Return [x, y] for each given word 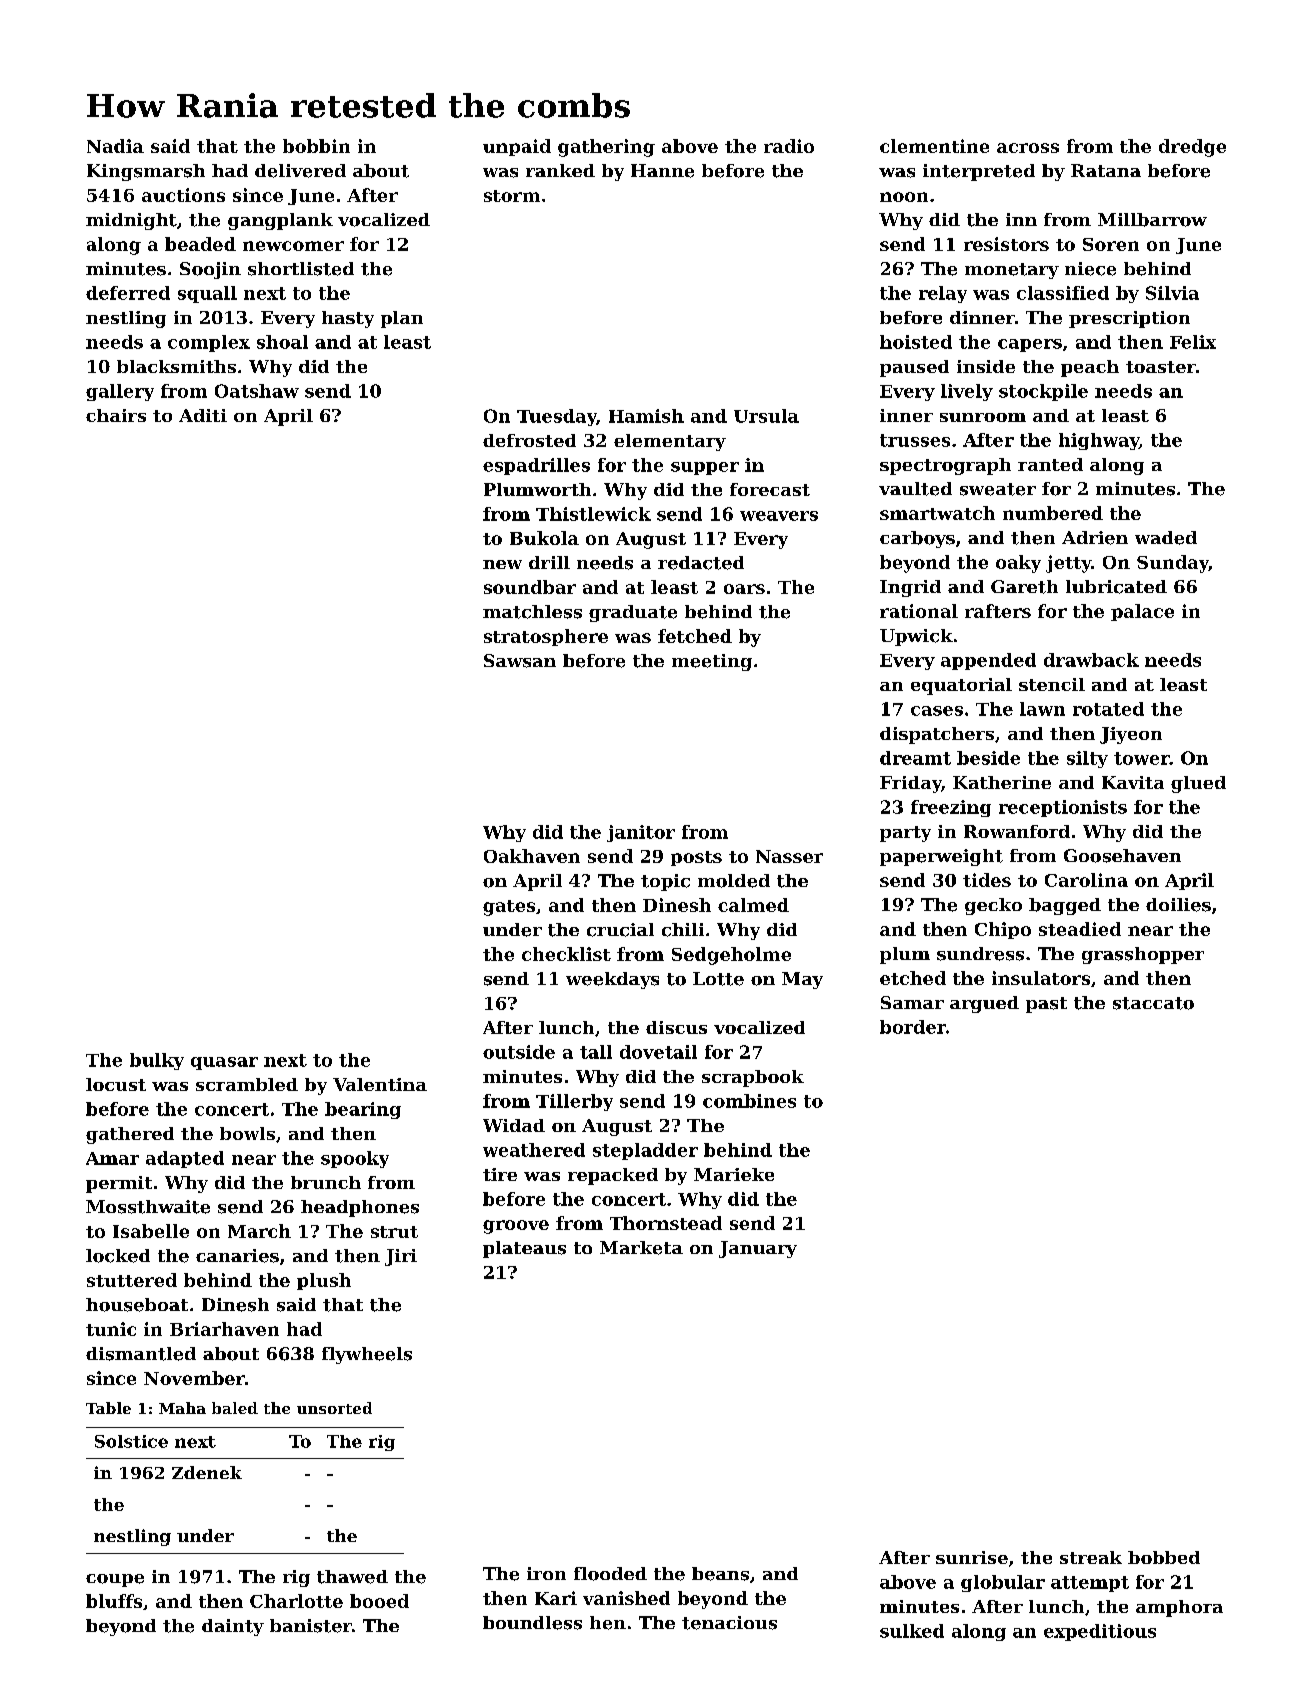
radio [789, 146]
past [1046, 1005]
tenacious [729, 1623]
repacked [613, 1176]
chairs [116, 415]
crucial [620, 930]
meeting [712, 662]
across [1028, 148]
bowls [247, 1133]
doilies [1178, 905]
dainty [233, 1627]
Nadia [115, 146]
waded [1166, 538]
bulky [157, 1061]
